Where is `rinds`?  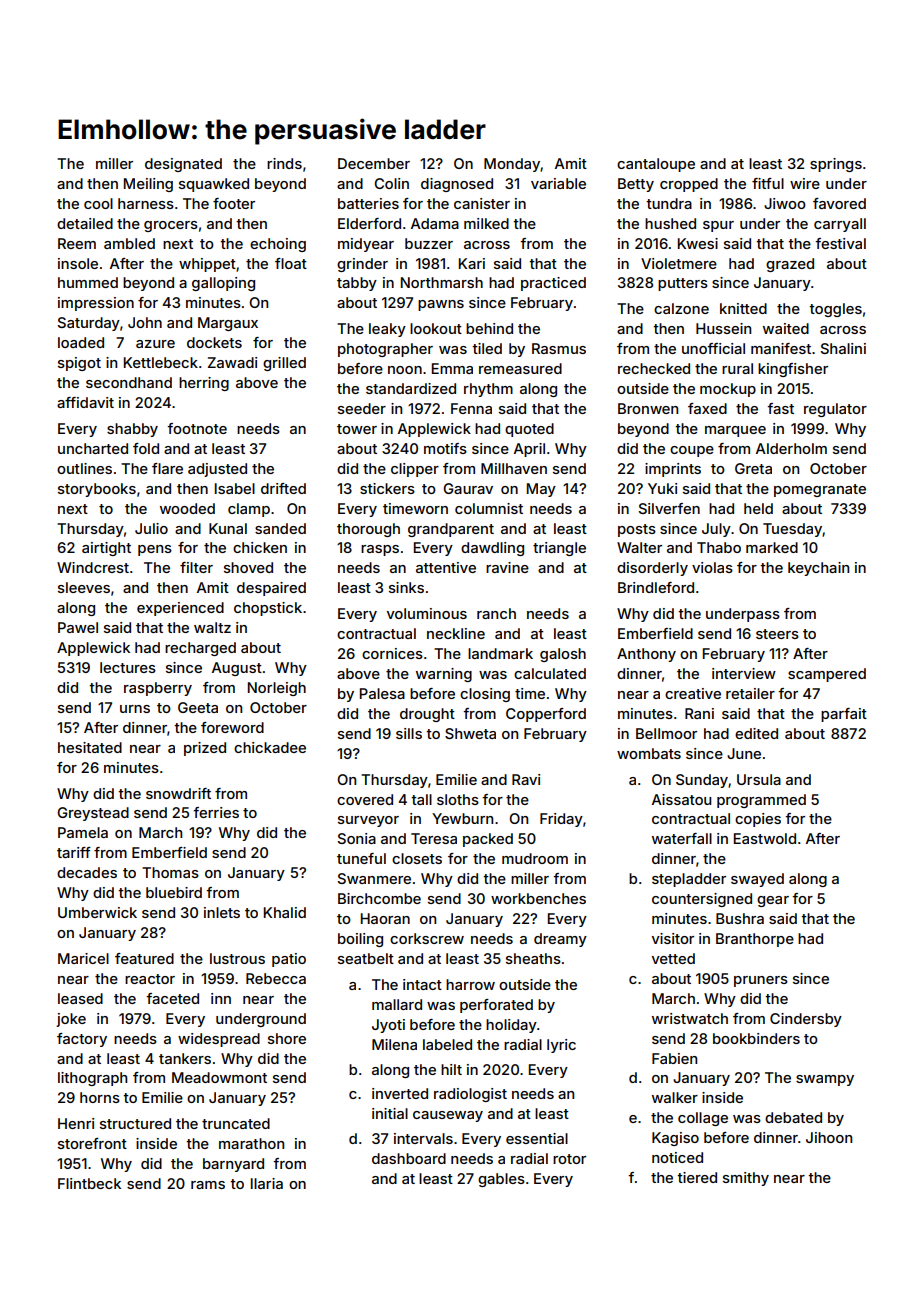
rinds is located at coordinates (284, 163).
